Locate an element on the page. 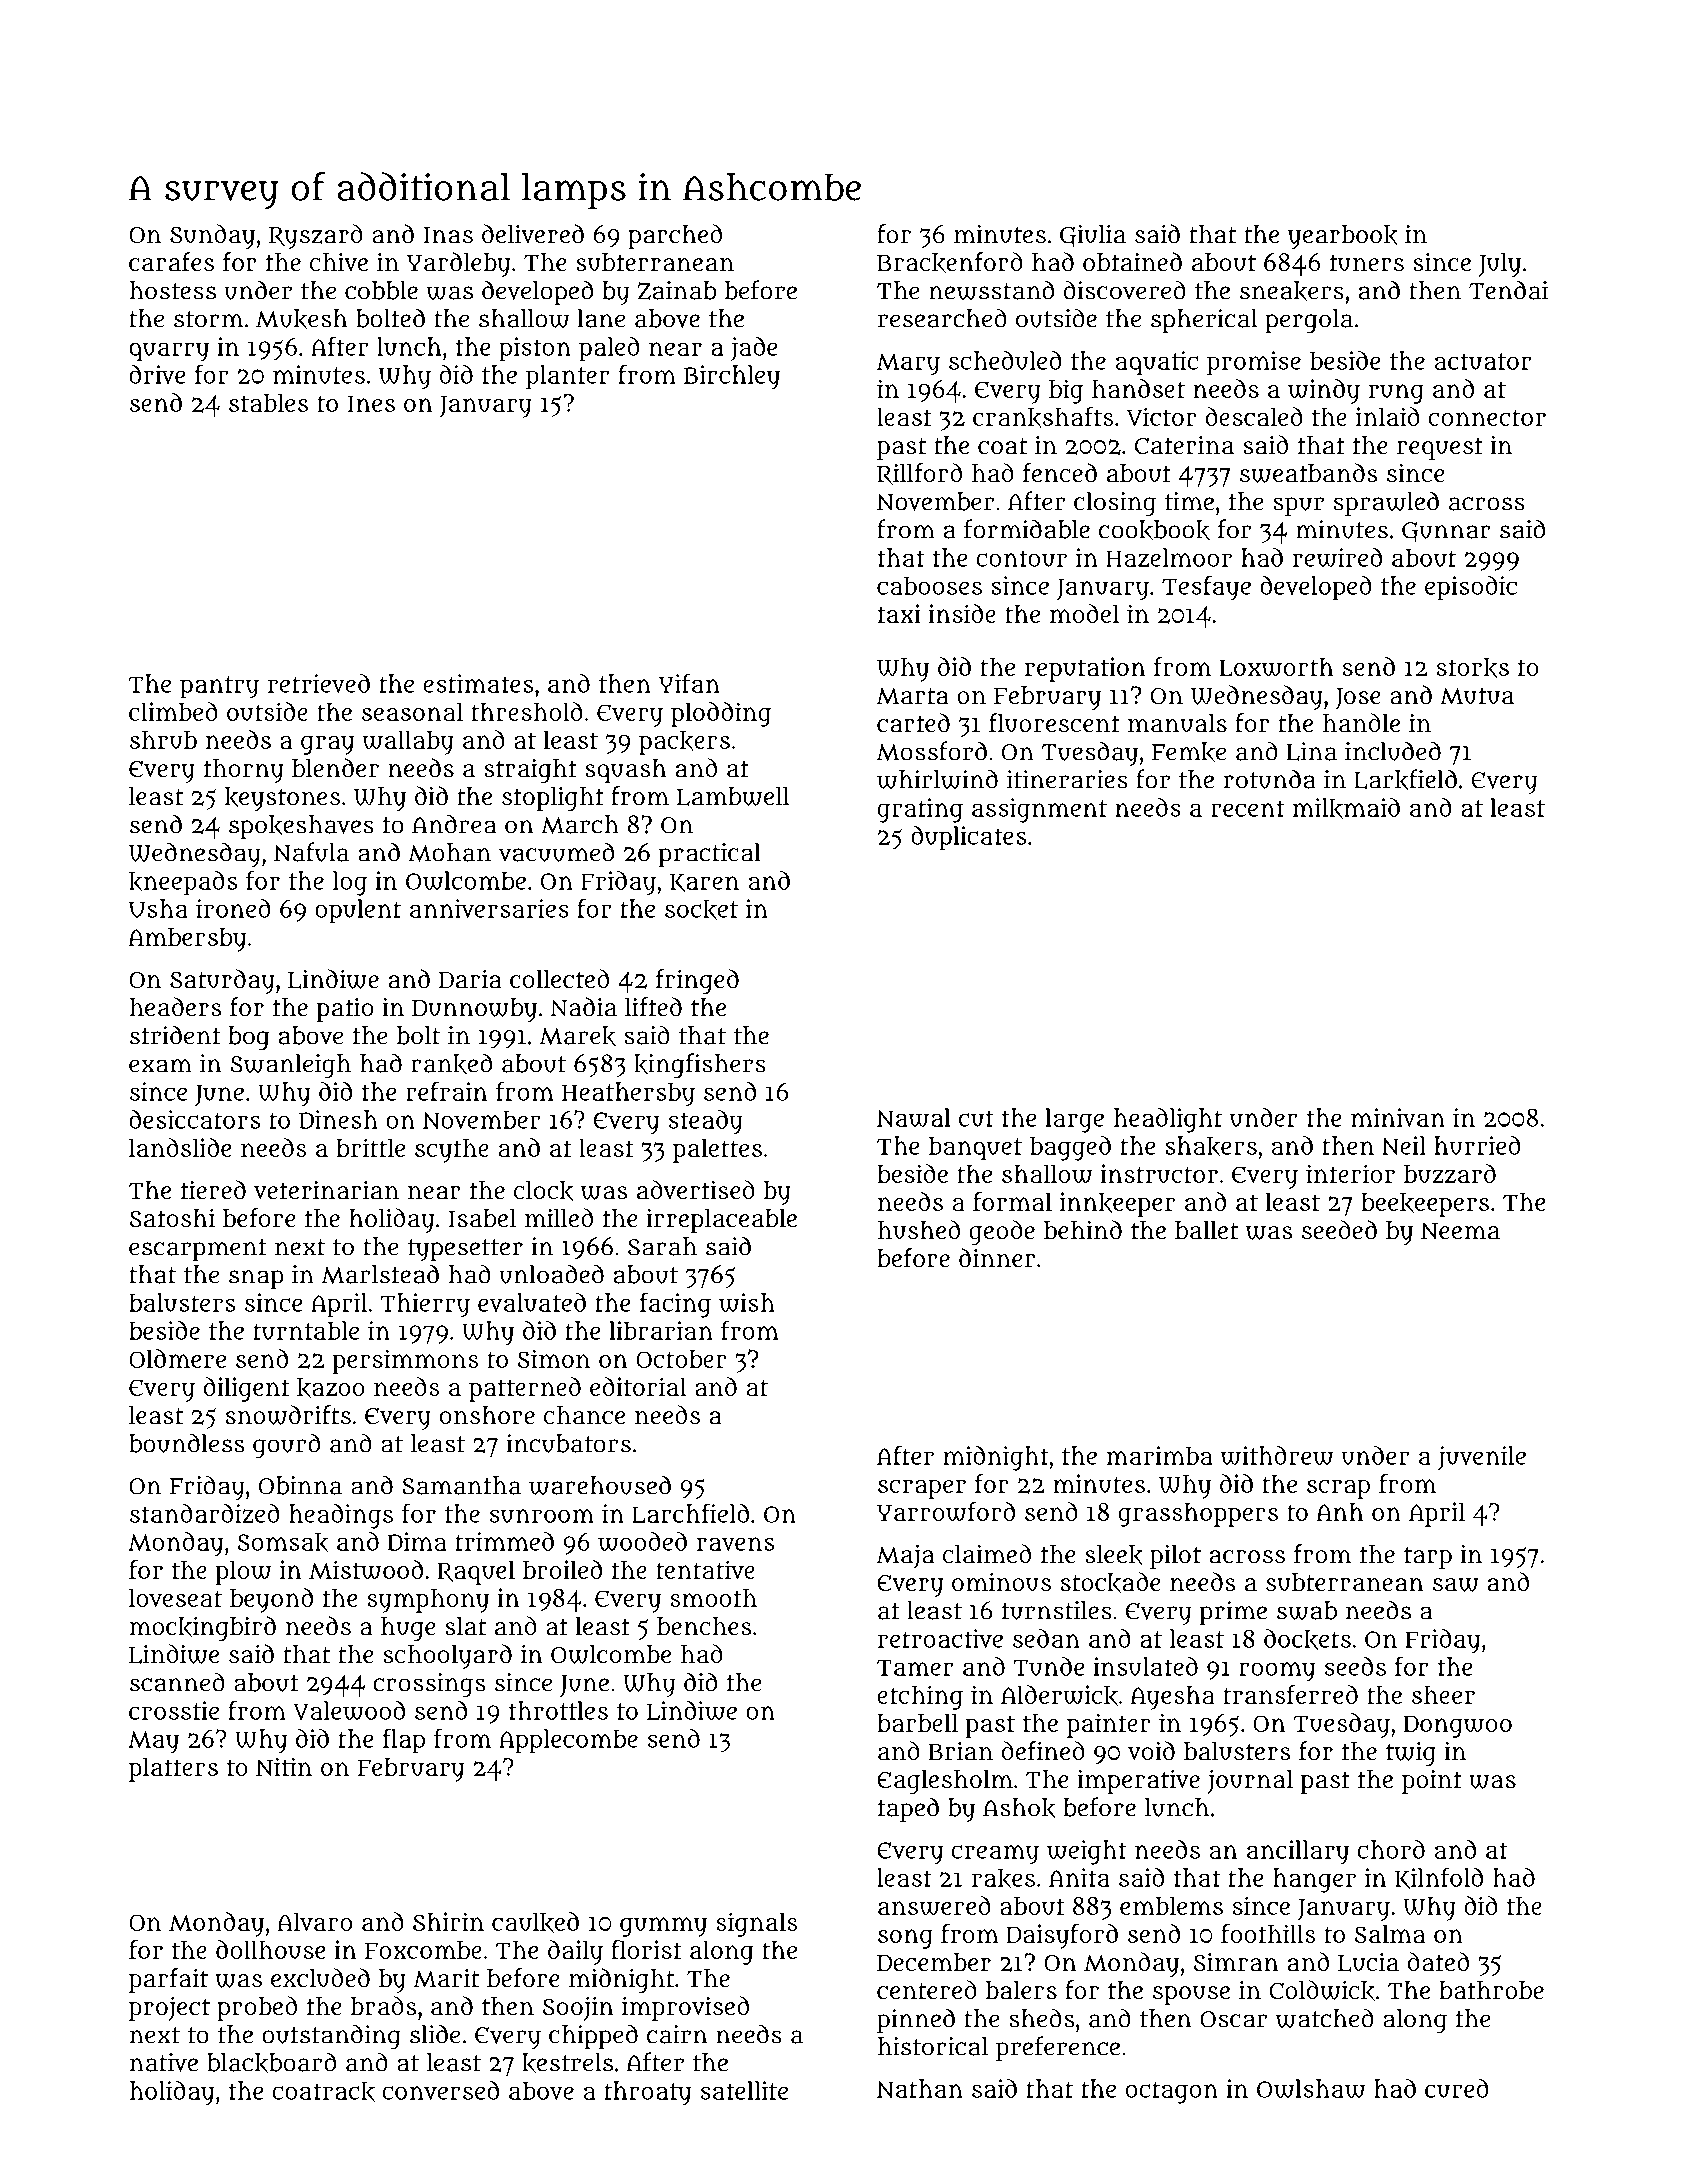 The height and width of the document is (2178, 1683). Maja is located at coordinates (906, 1556).
